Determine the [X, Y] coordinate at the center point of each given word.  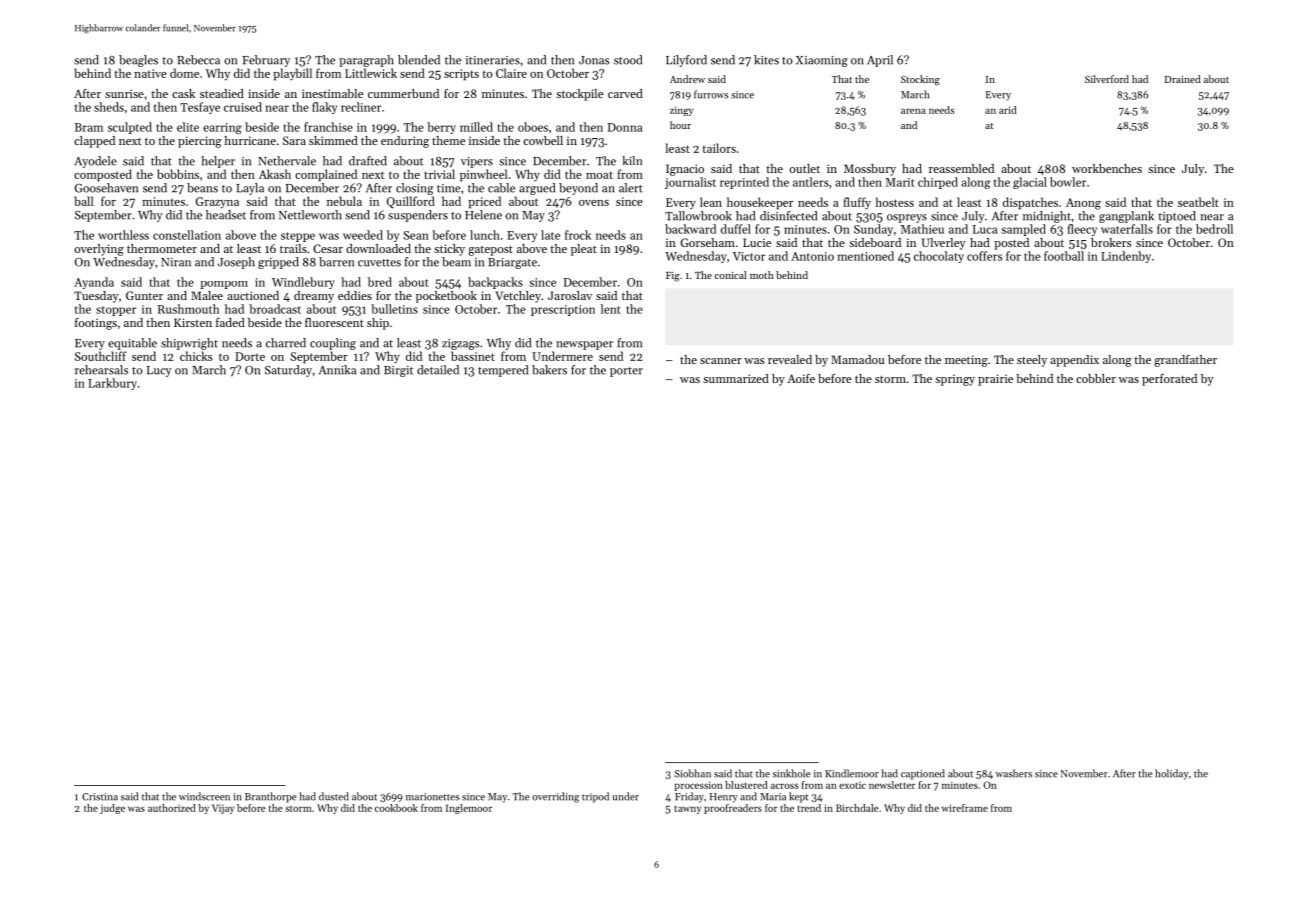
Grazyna [217, 203]
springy [955, 380]
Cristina [100, 797]
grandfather [1185, 361]
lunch [485, 235]
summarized [736, 378]
